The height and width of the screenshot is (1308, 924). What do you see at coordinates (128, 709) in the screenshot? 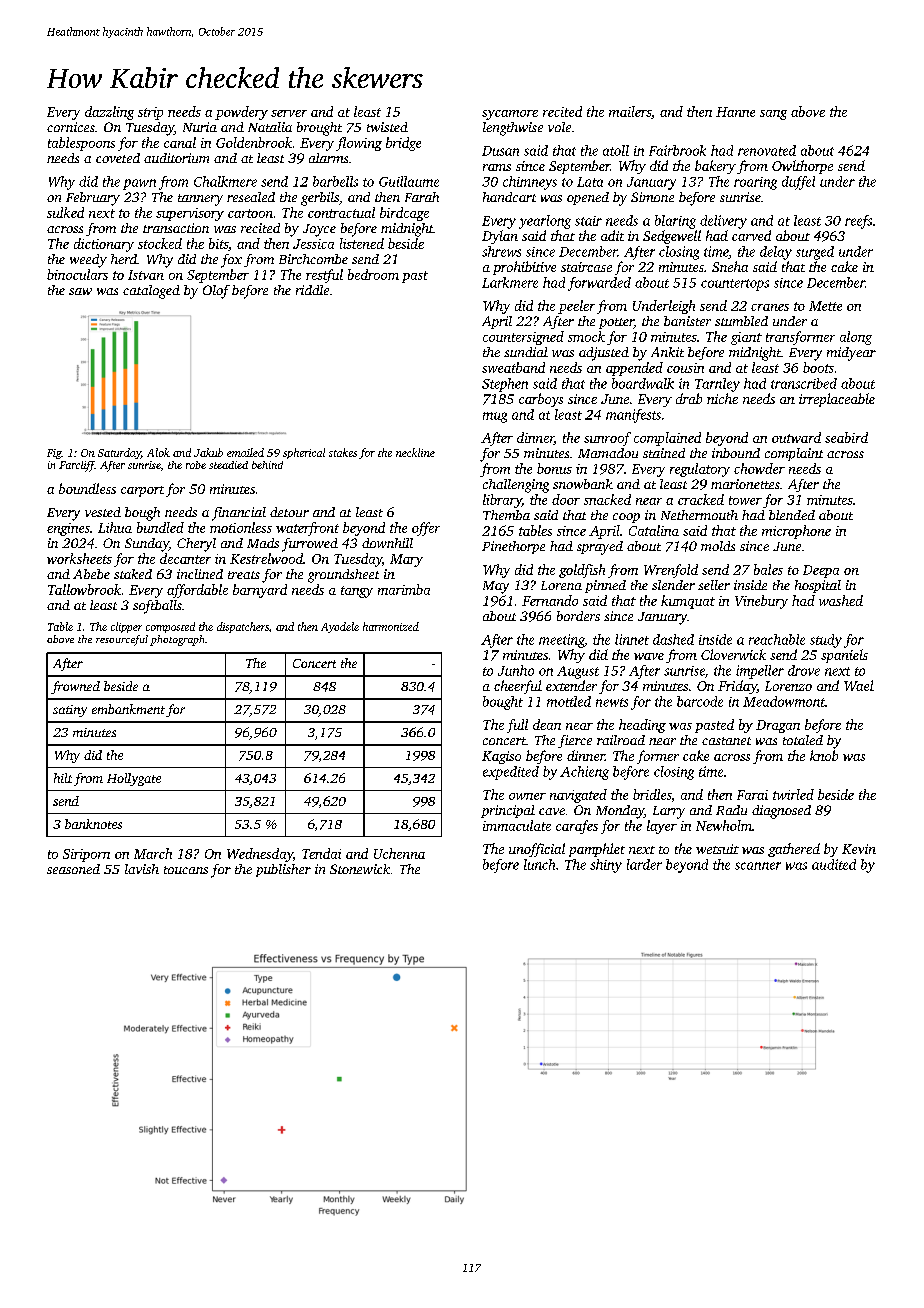
I see `embankment` at bounding box center [128, 709].
